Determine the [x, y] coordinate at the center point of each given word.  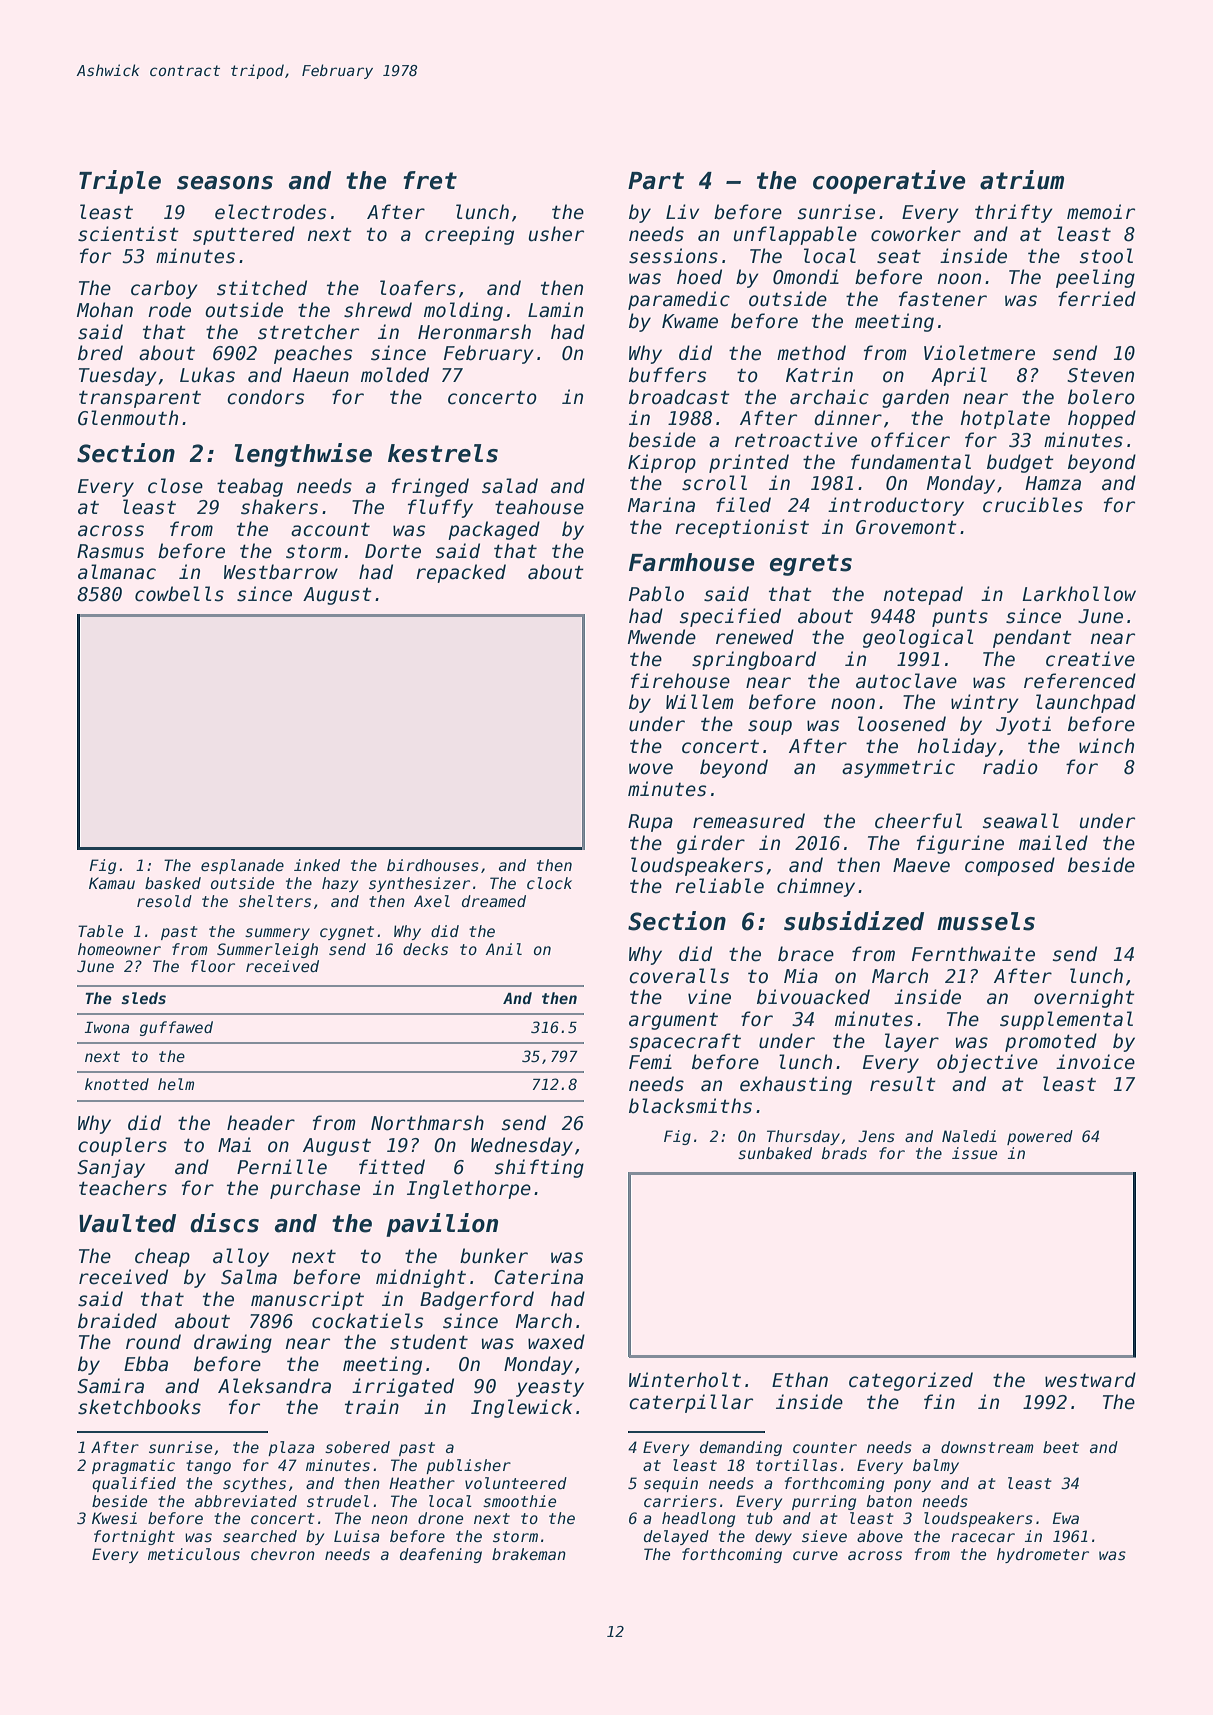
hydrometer [1043, 1555]
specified [730, 617]
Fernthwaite [973, 954]
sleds [143, 998]
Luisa [357, 1536]
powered [1040, 1137]
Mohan [105, 310]
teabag [250, 487]
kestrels [443, 453]
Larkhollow [1079, 594]
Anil [503, 949]
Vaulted [127, 1223]
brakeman [529, 1554]
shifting [539, 1168]
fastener [943, 299]
